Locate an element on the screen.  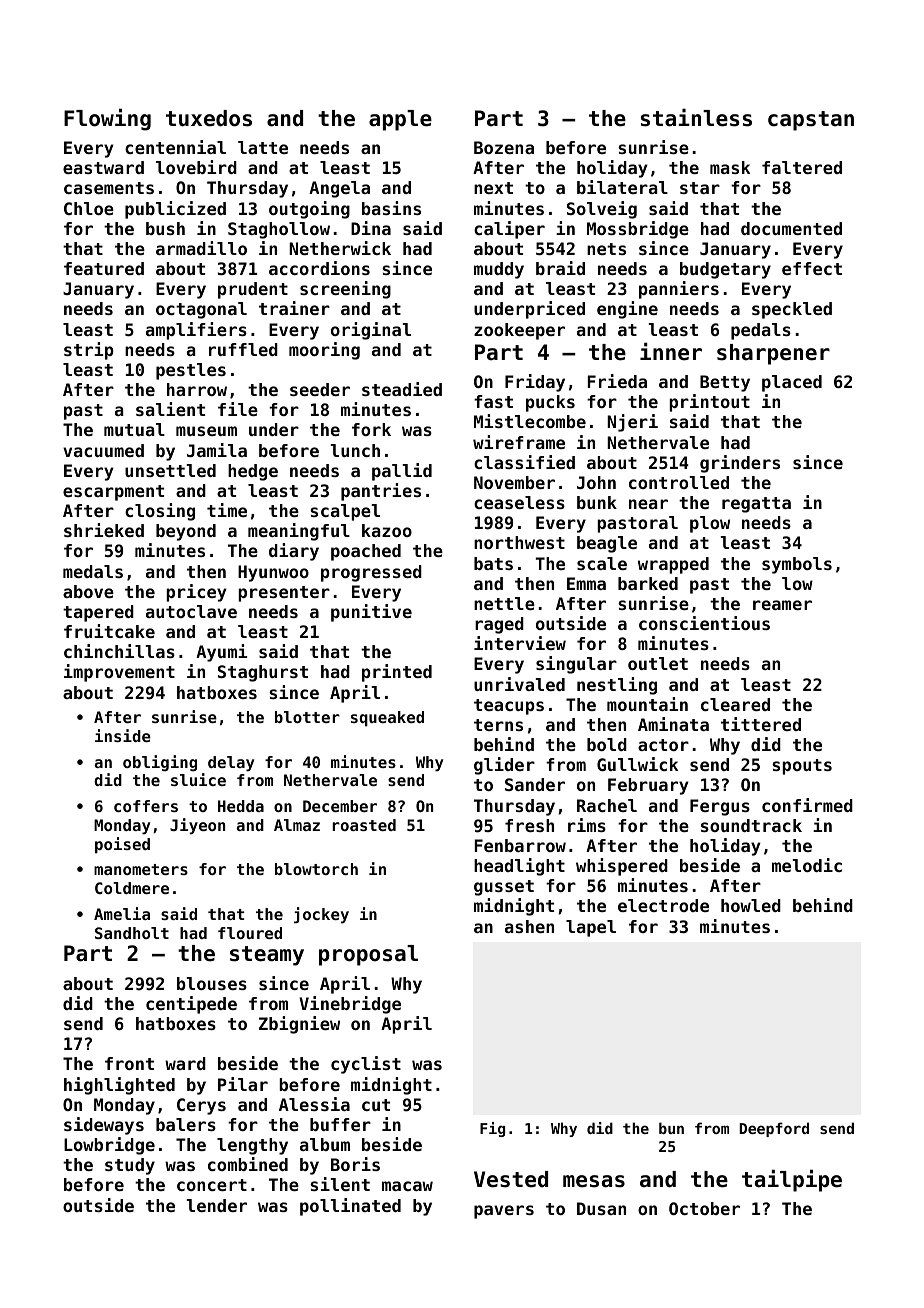
capstan is located at coordinates (811, 121).
